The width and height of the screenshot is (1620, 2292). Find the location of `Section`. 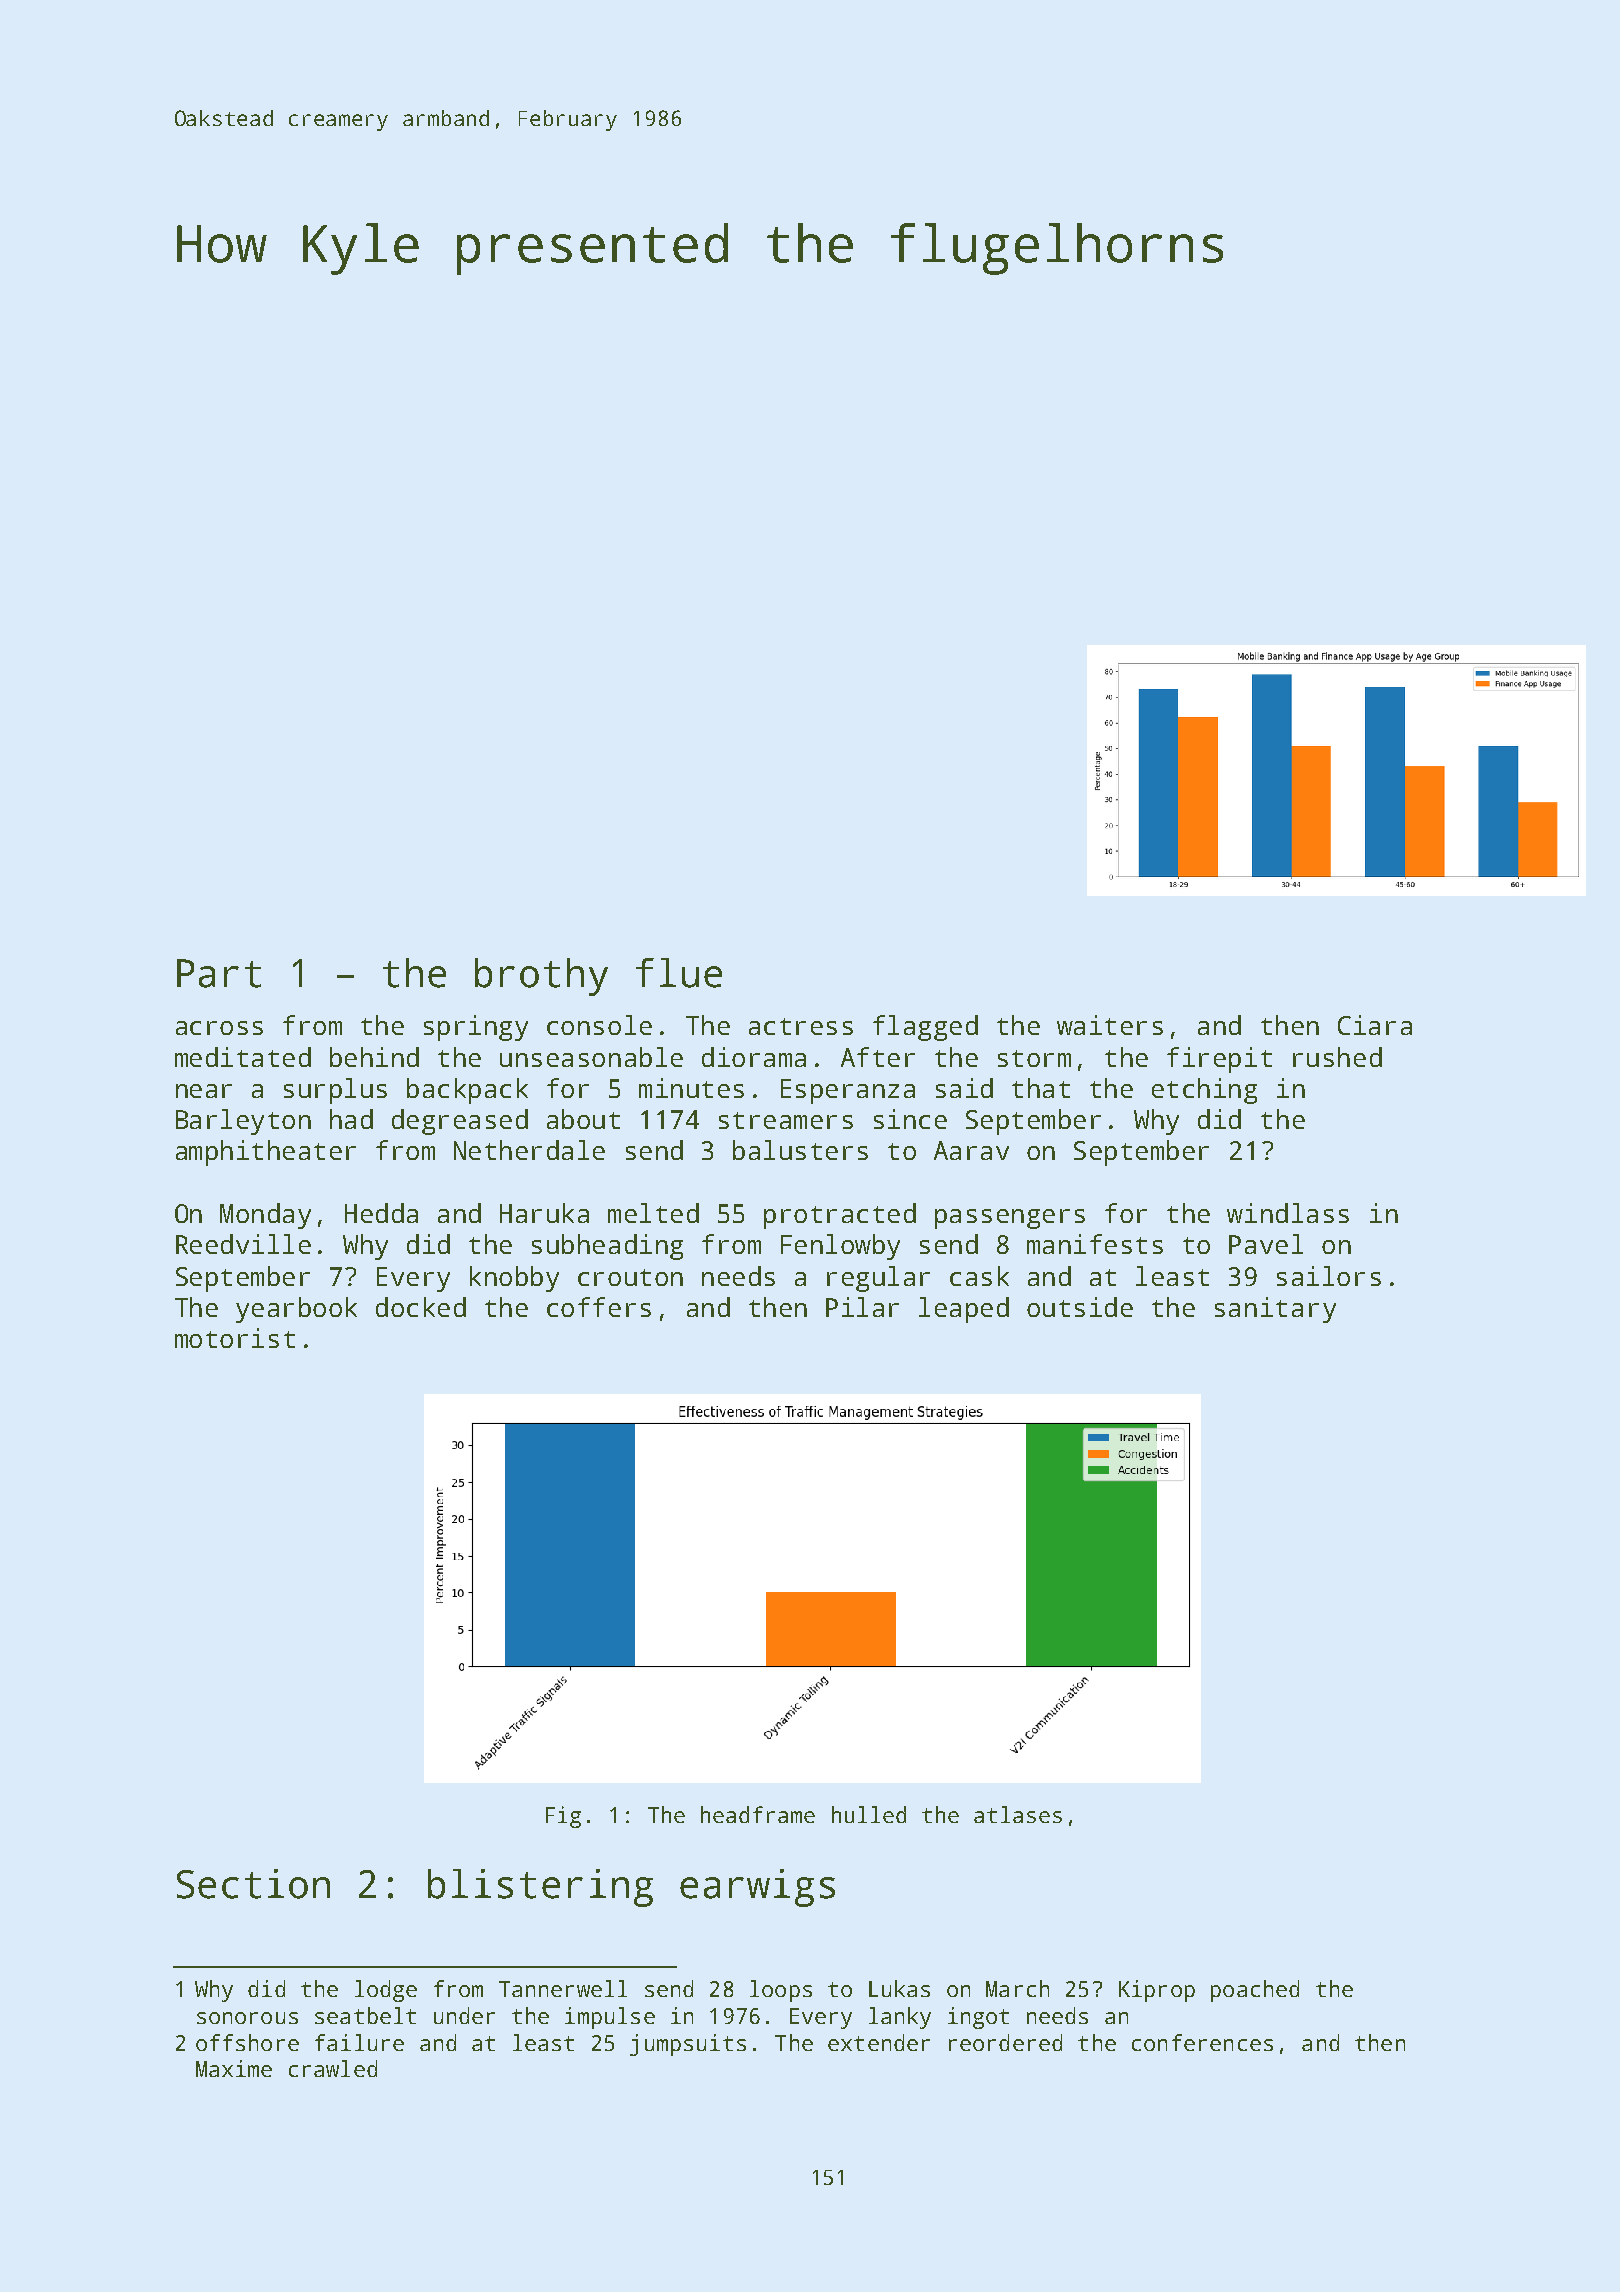

Section is located at coordinates (253, 1884).
